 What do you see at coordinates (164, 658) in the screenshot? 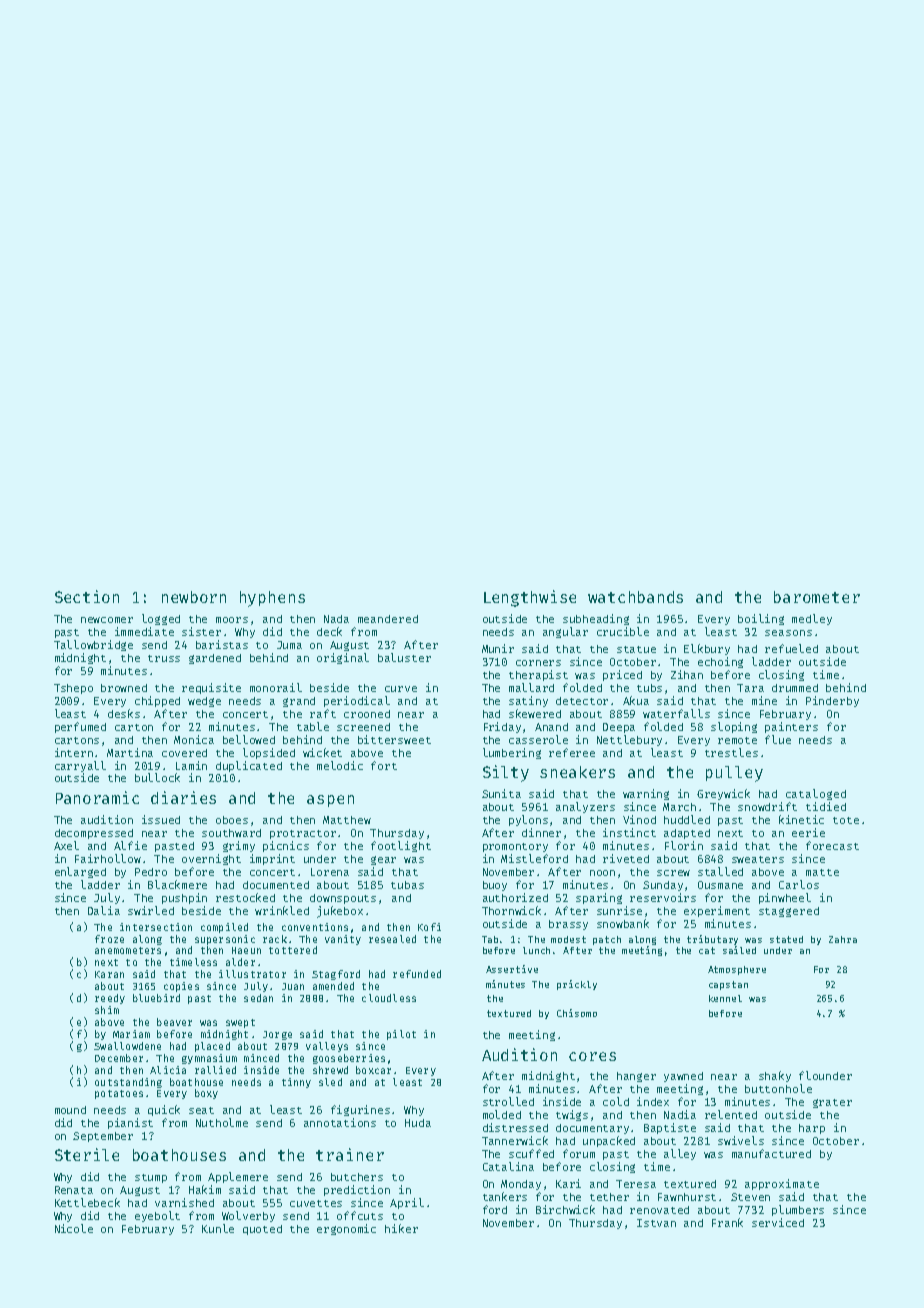
I see `truss` at bounding box center [164, 658].
